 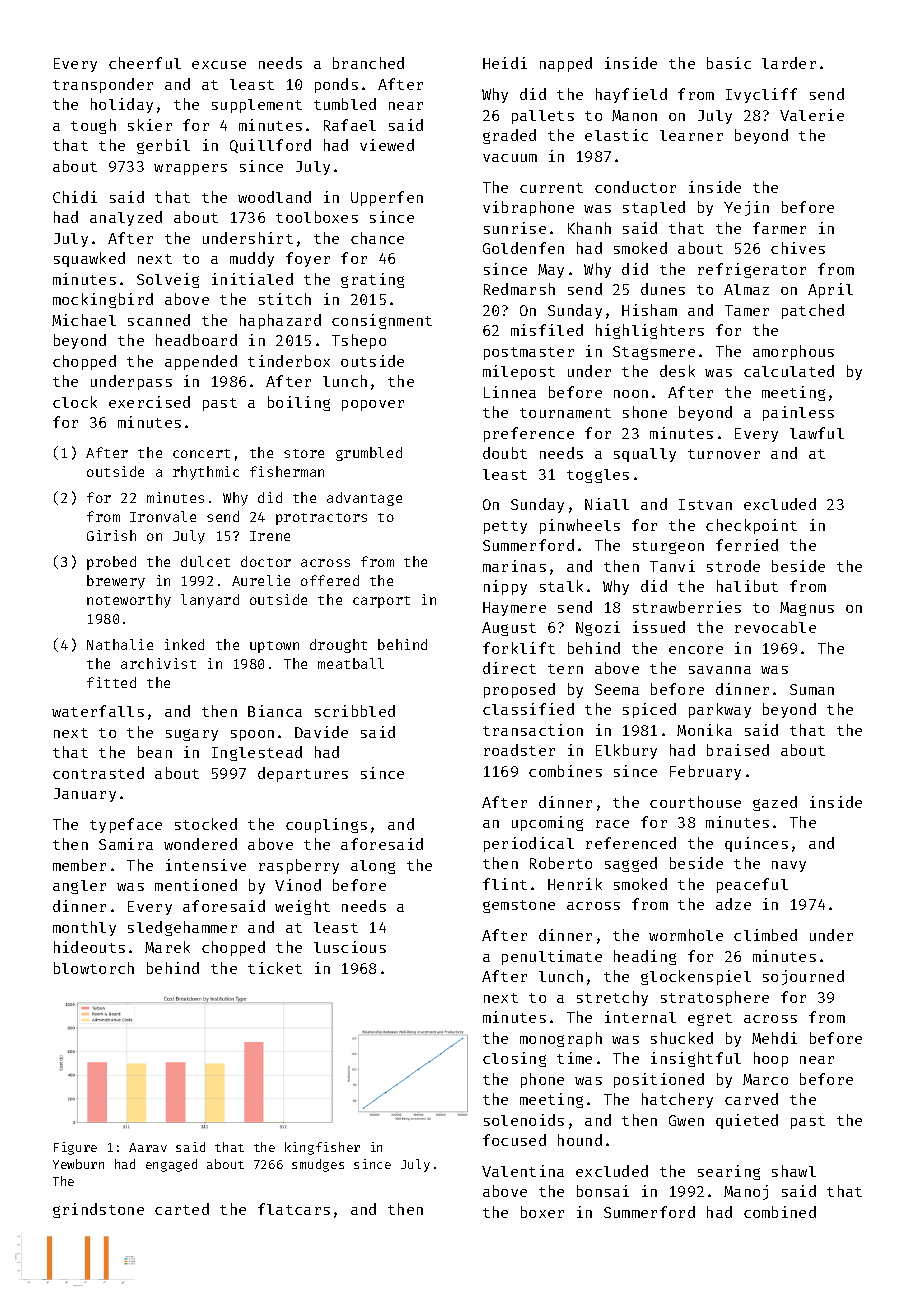 I want to click on grindstone, so click(x=98, y=1210).
